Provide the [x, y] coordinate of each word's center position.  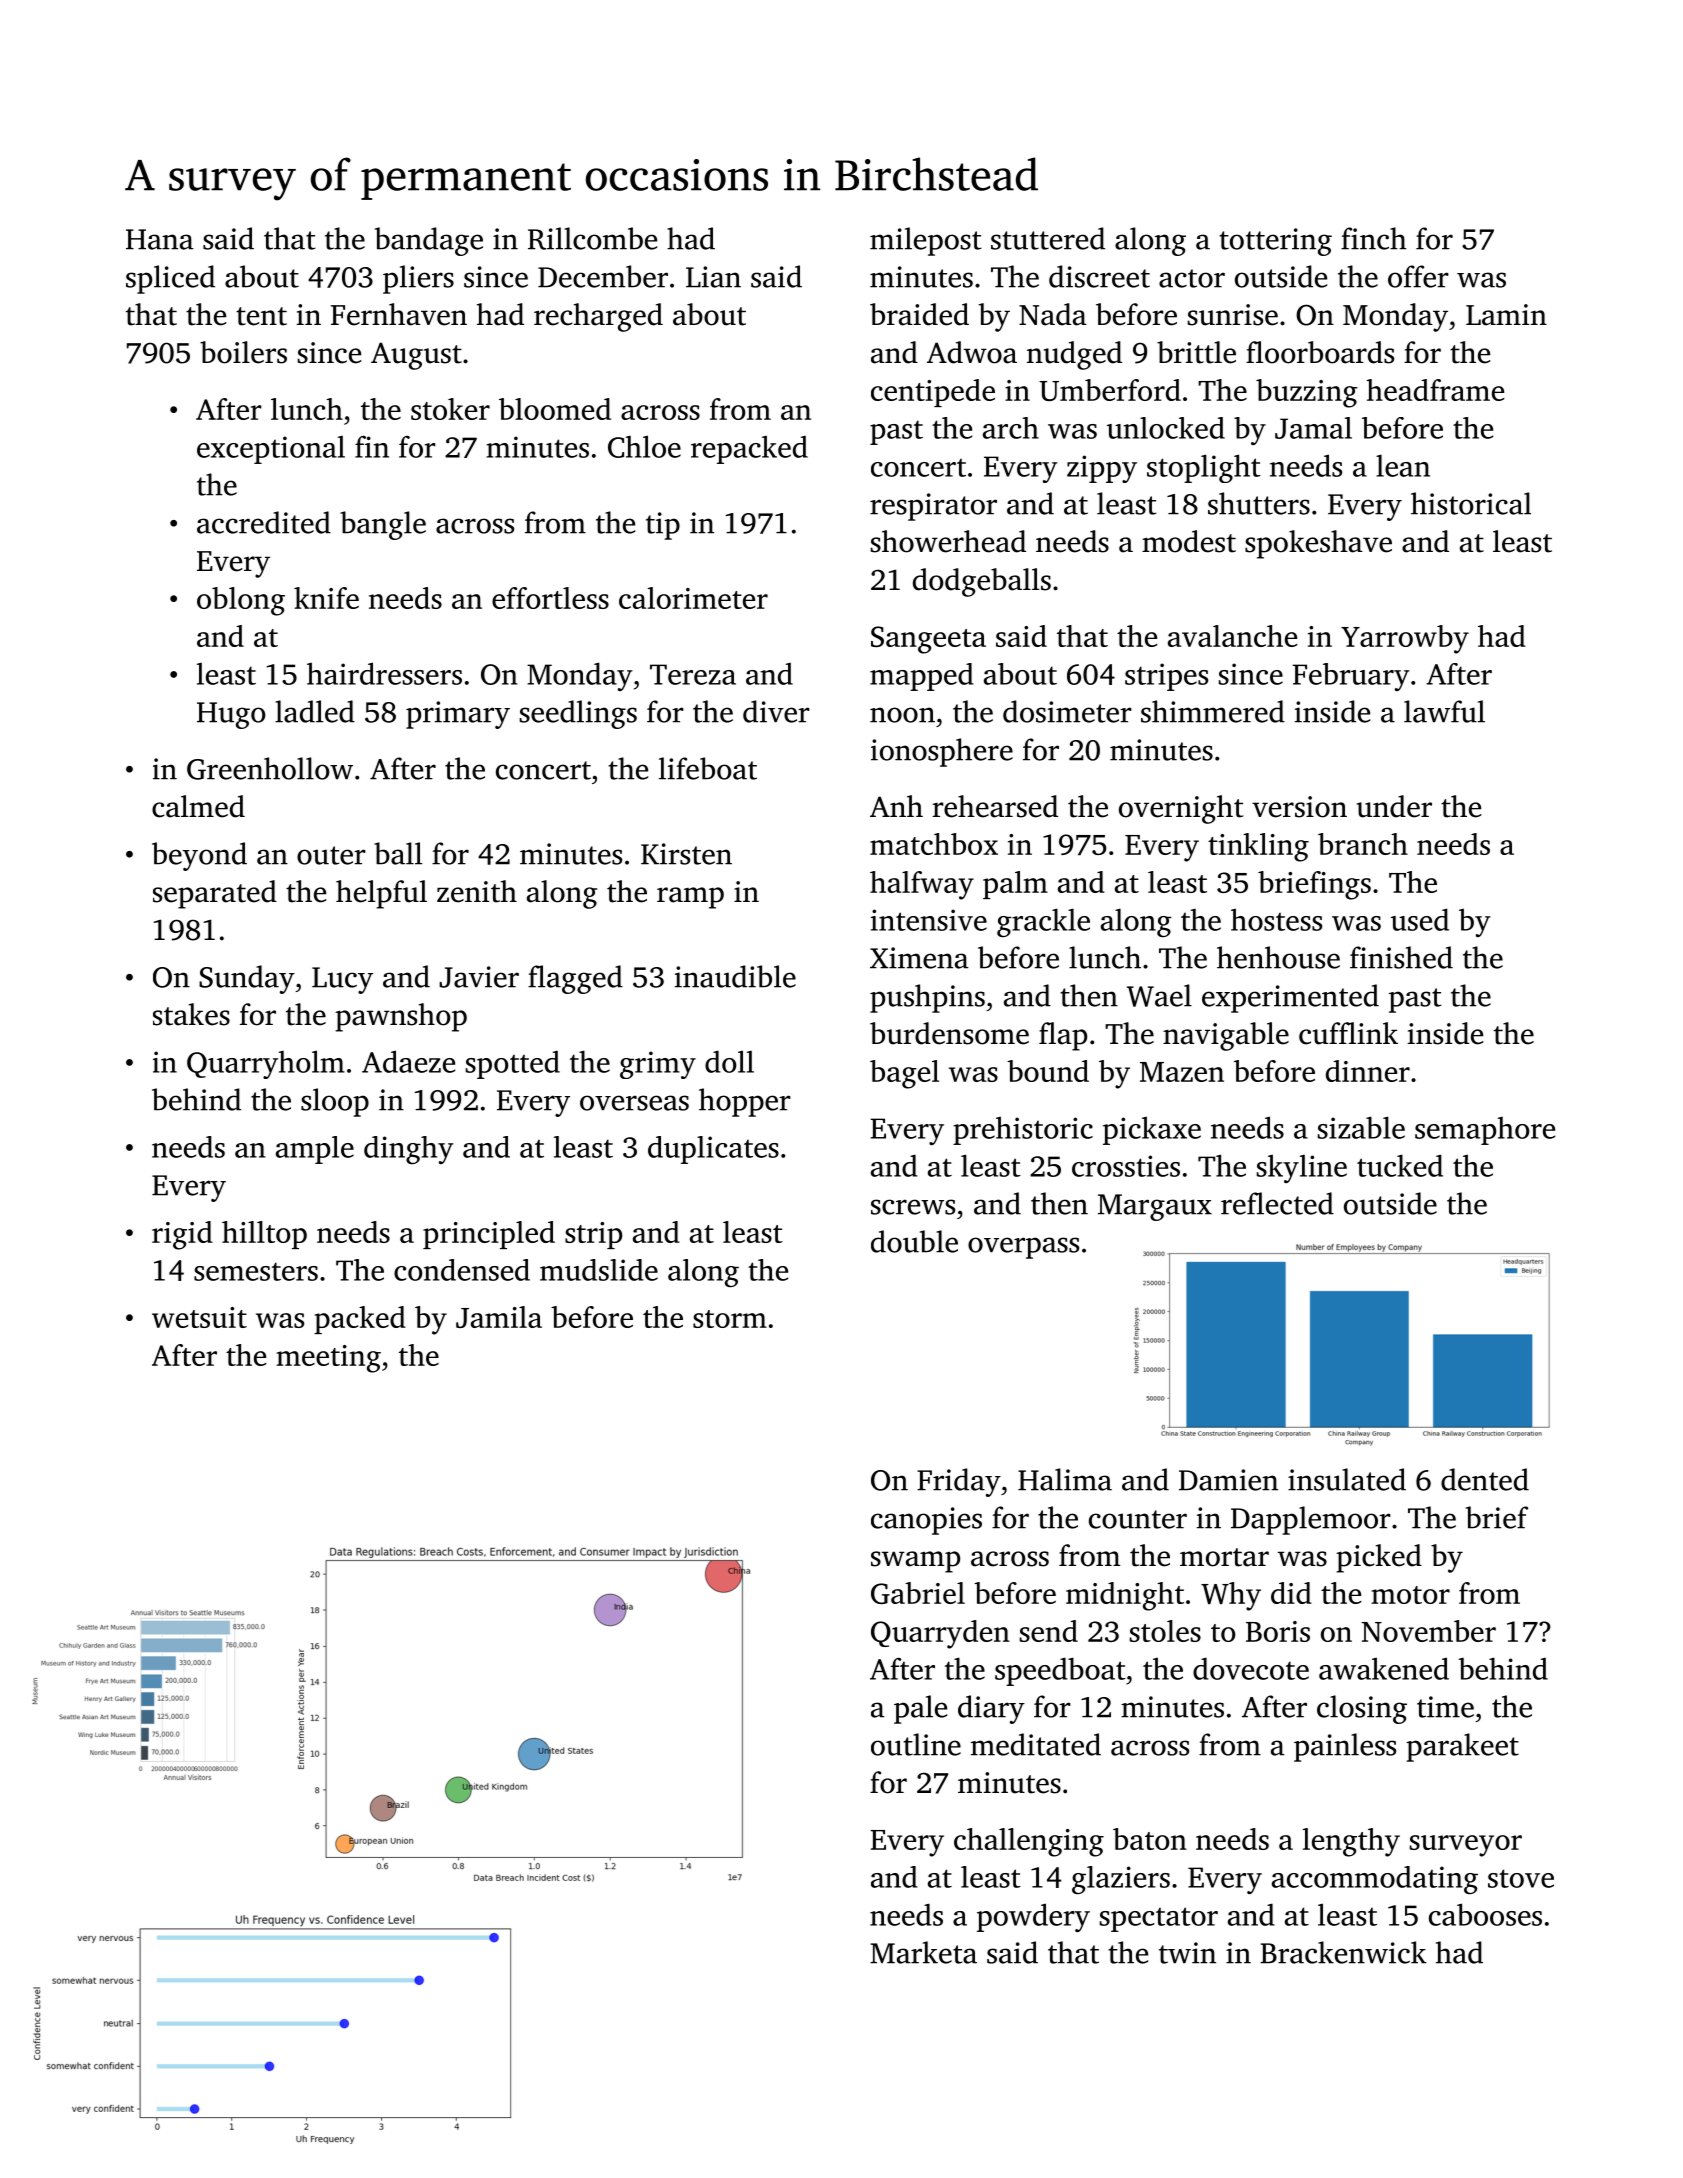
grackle [1043, 922]
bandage [429, 241]
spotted [513, 1065]
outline [916, 1744]
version [1299, 807]
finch [1374, 238]
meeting [328, 1359]
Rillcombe [592, 238]
